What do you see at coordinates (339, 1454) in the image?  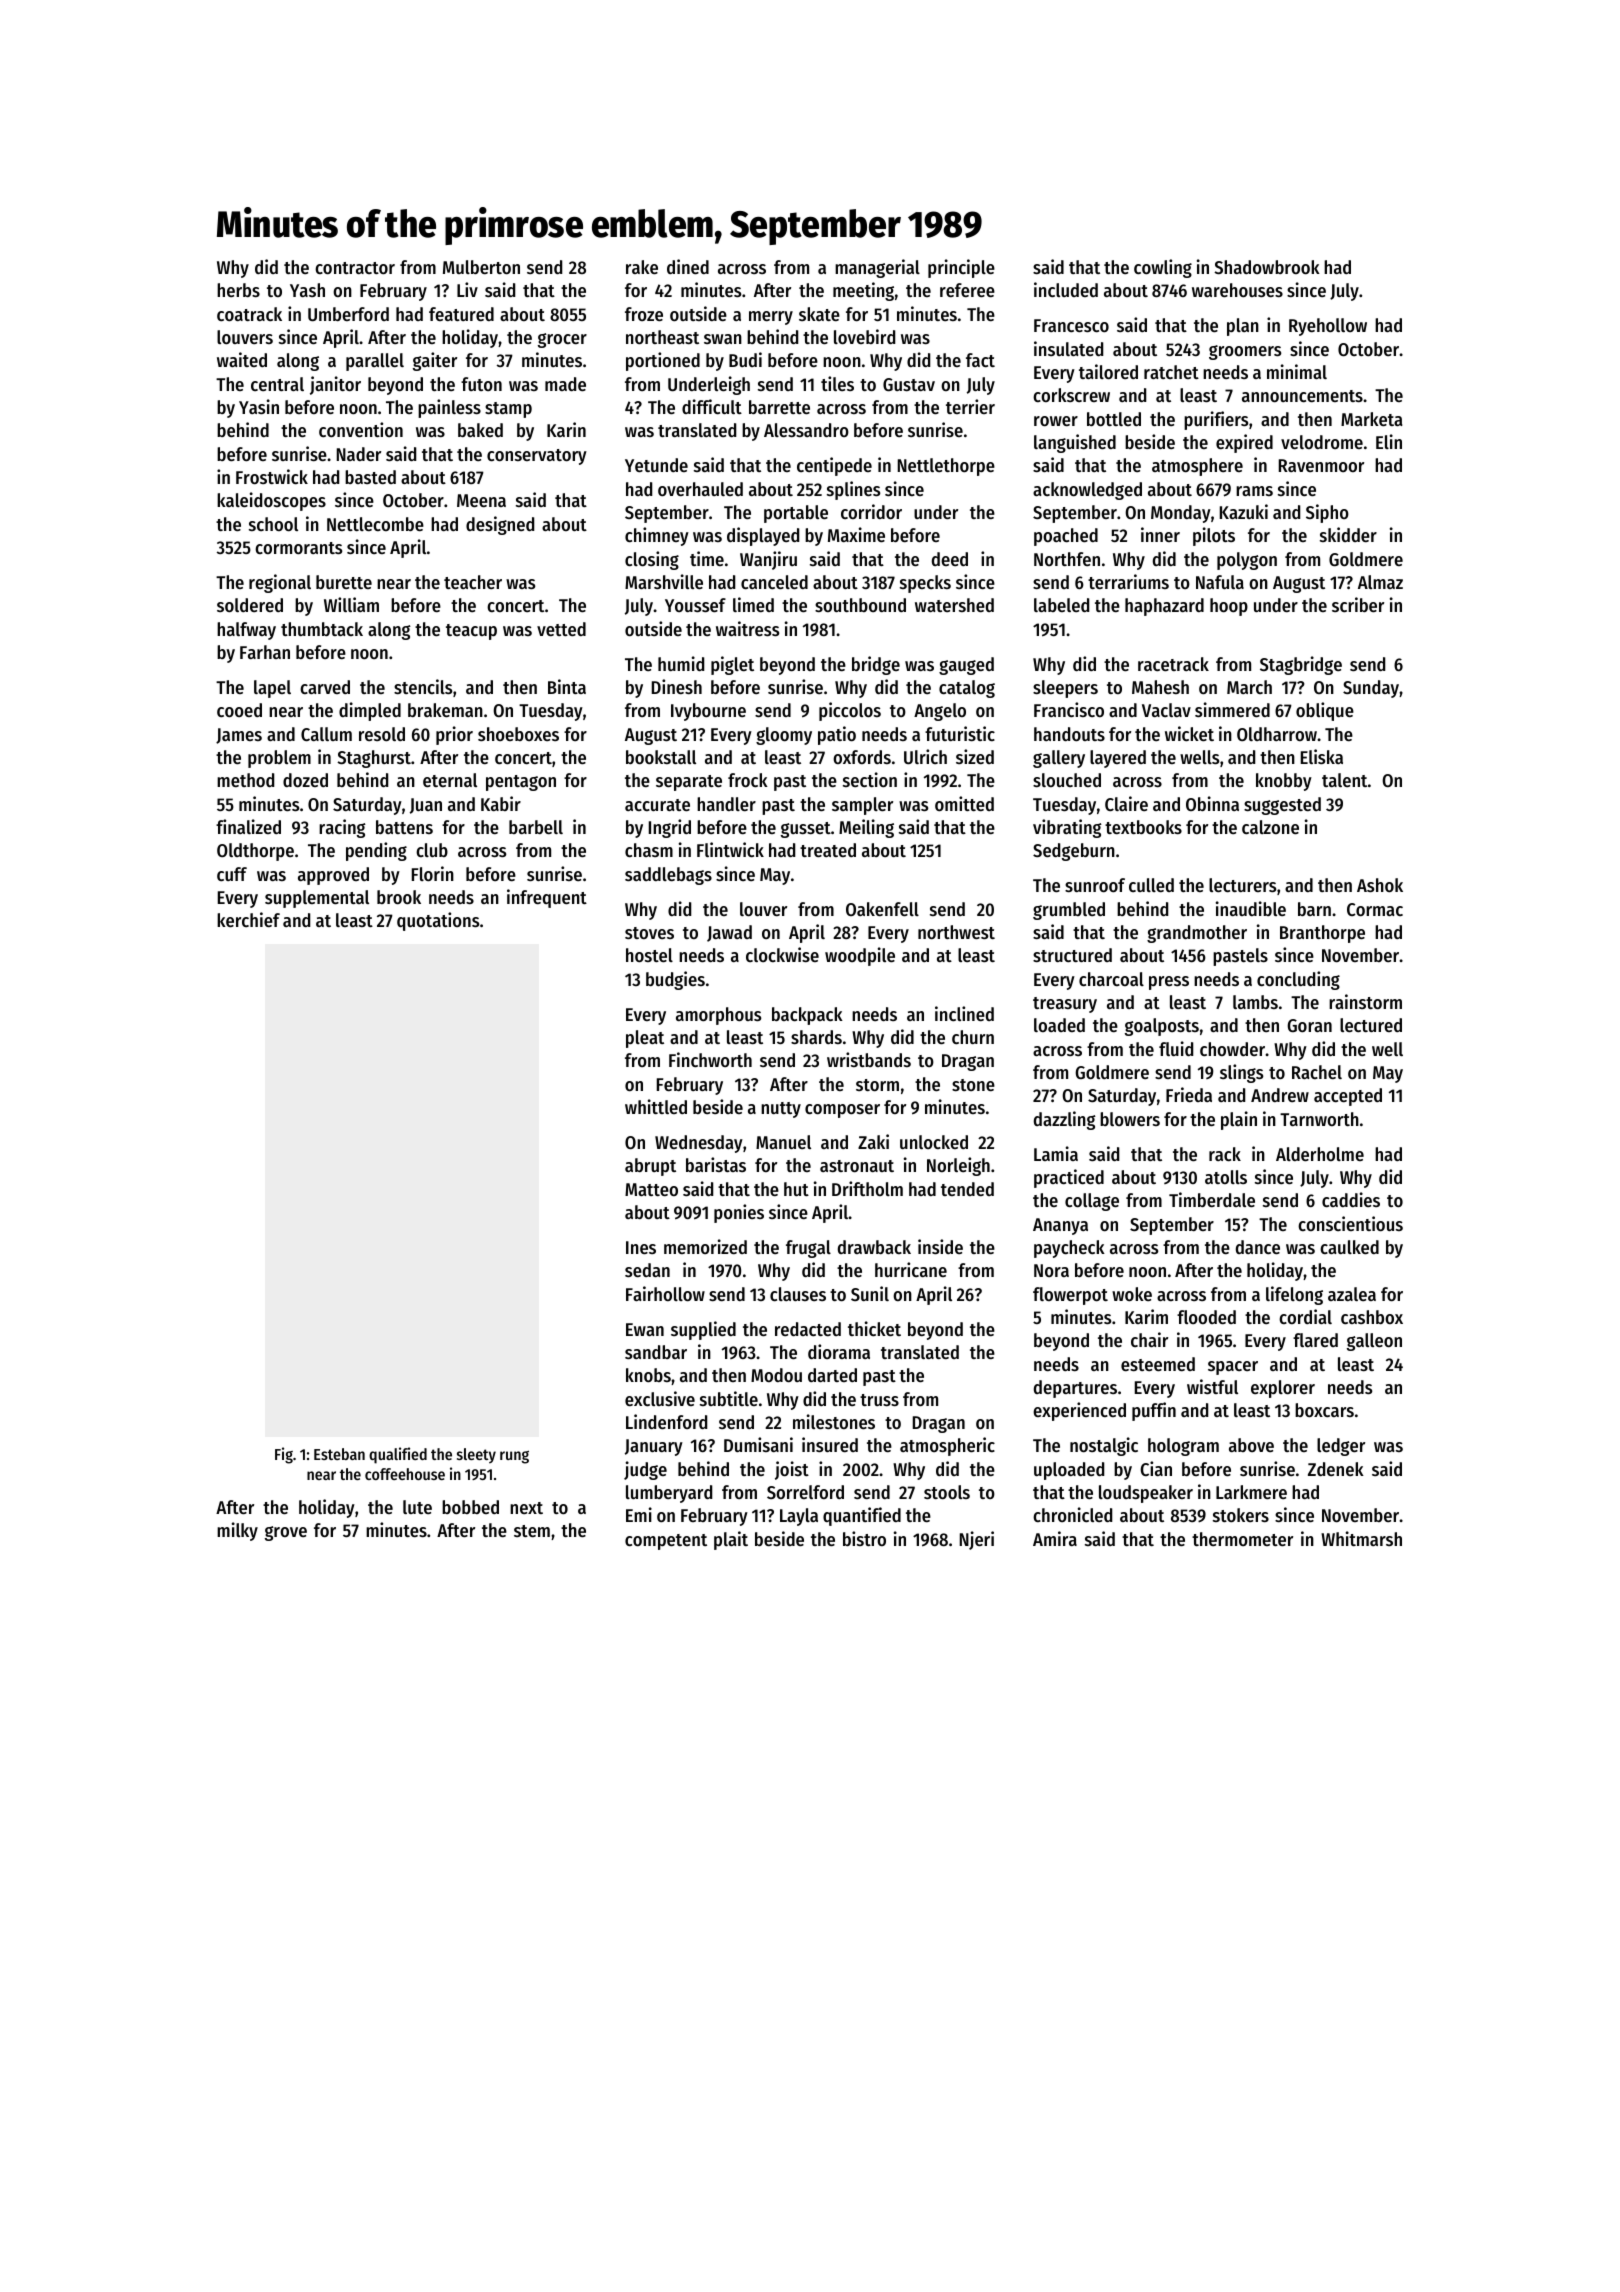 I see `Esteban` at bounding box center [339, 1454].
